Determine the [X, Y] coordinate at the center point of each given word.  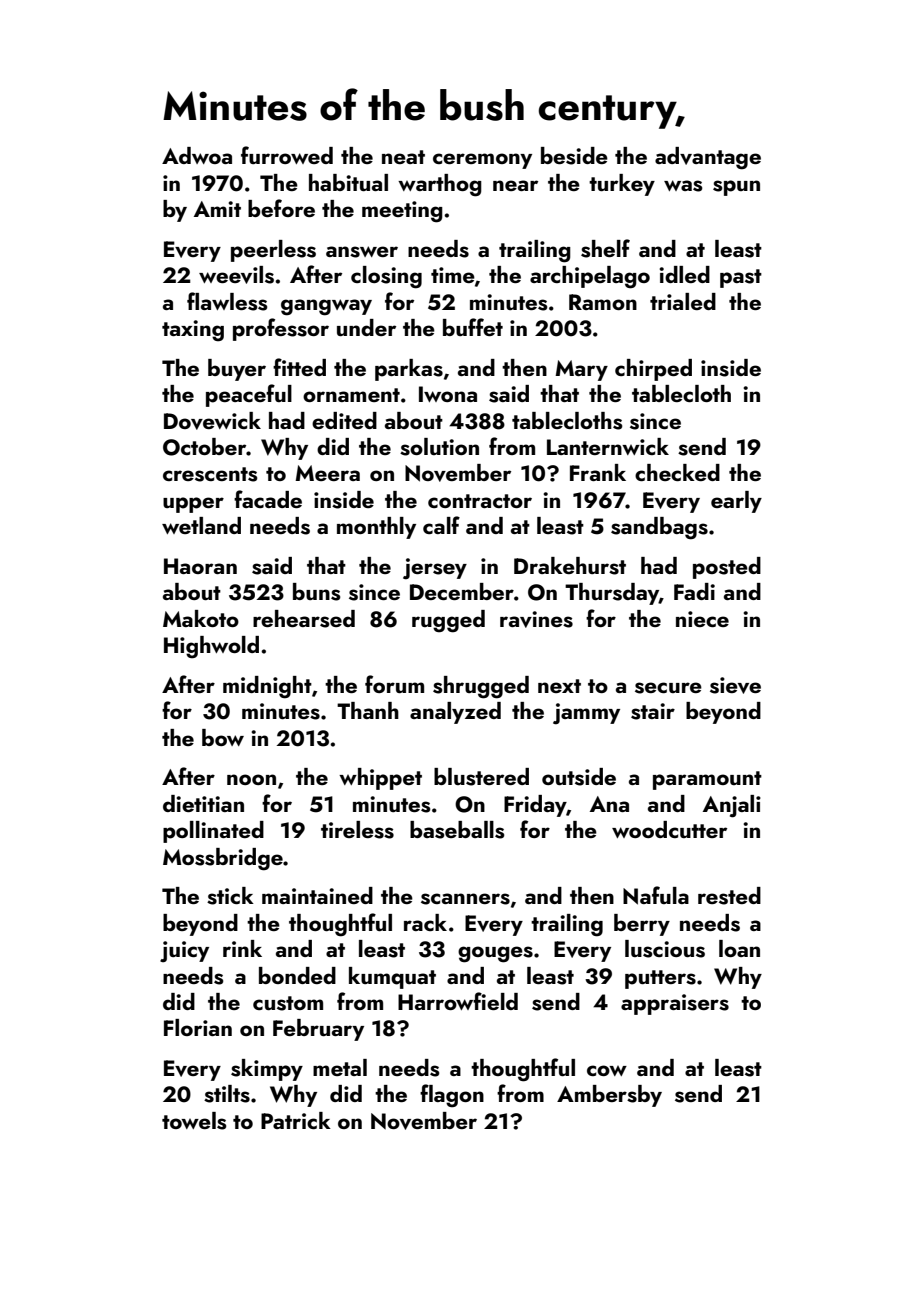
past [741, 278]
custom [288, 1003]
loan [739, 948]
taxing [193, 331]
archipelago [590, 277]
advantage [708, 158]
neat [403, 157]
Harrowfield [458, 1001]
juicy [184, 952]
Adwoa [197, 155]
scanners [465, 899]
